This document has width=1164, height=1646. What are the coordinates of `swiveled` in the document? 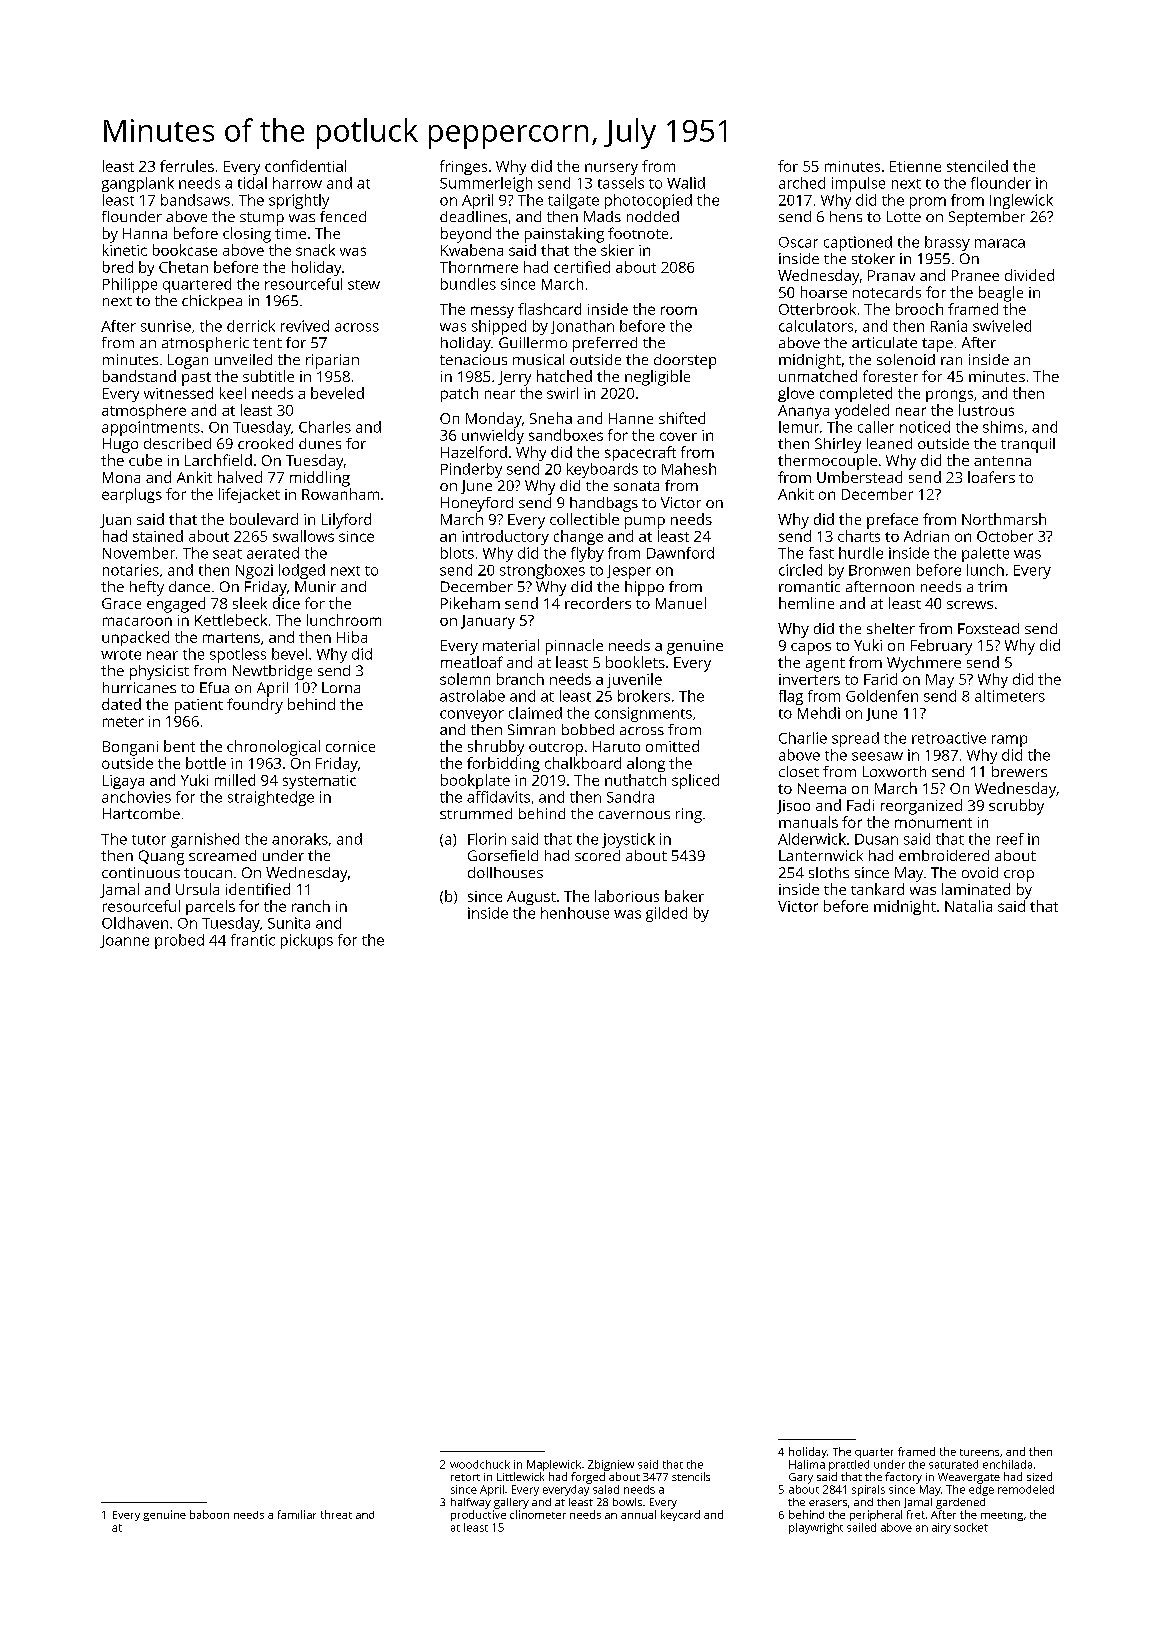 It's located at (1002, 326).
